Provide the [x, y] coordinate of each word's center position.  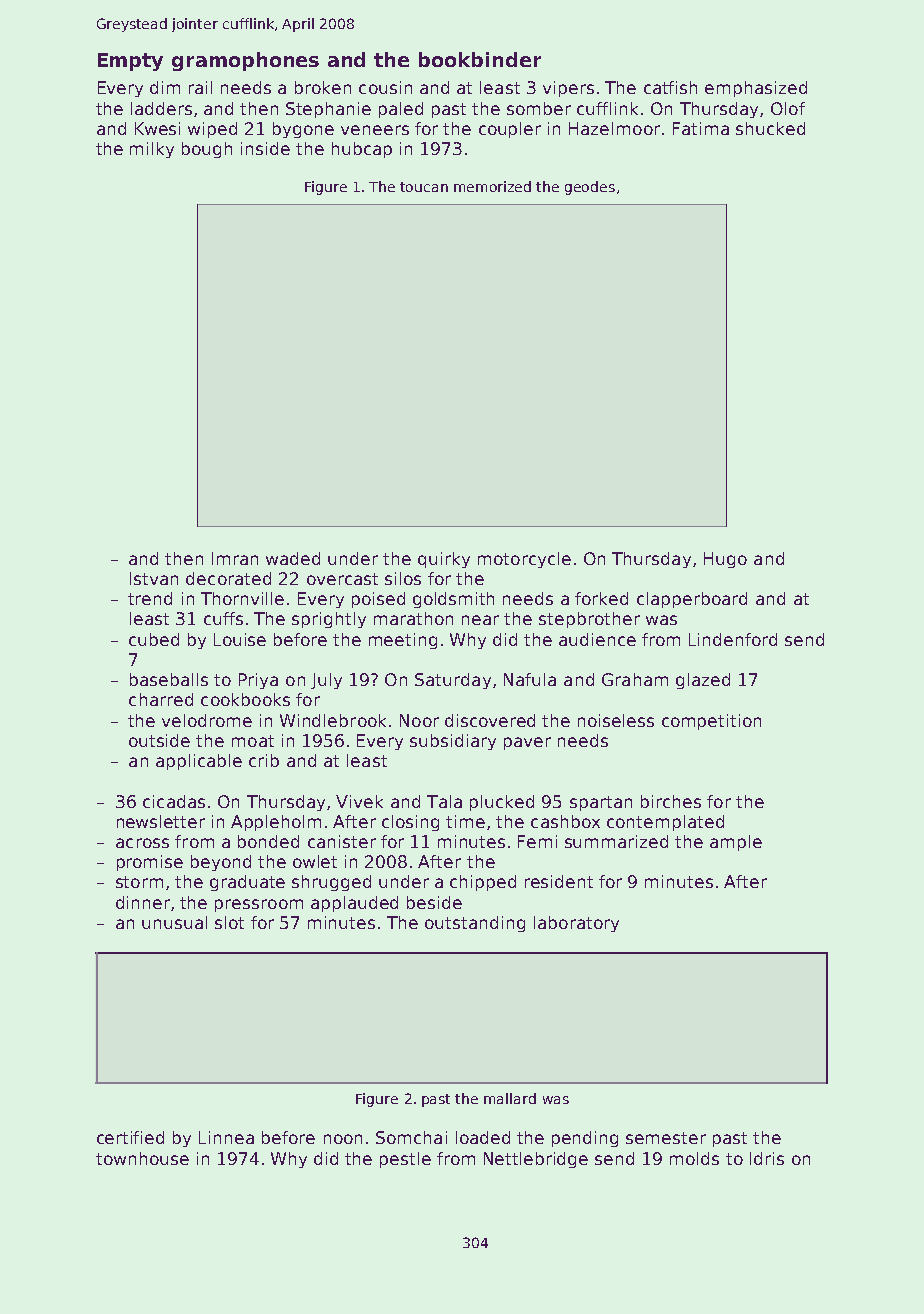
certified [130, 1137]
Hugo [725, 560]
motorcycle [524, 560]
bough [207, 150]
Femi [537, 841]
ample [736, 843]
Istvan [154, 578]
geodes [590, 188]
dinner [143, 902]
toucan [424, 187]
